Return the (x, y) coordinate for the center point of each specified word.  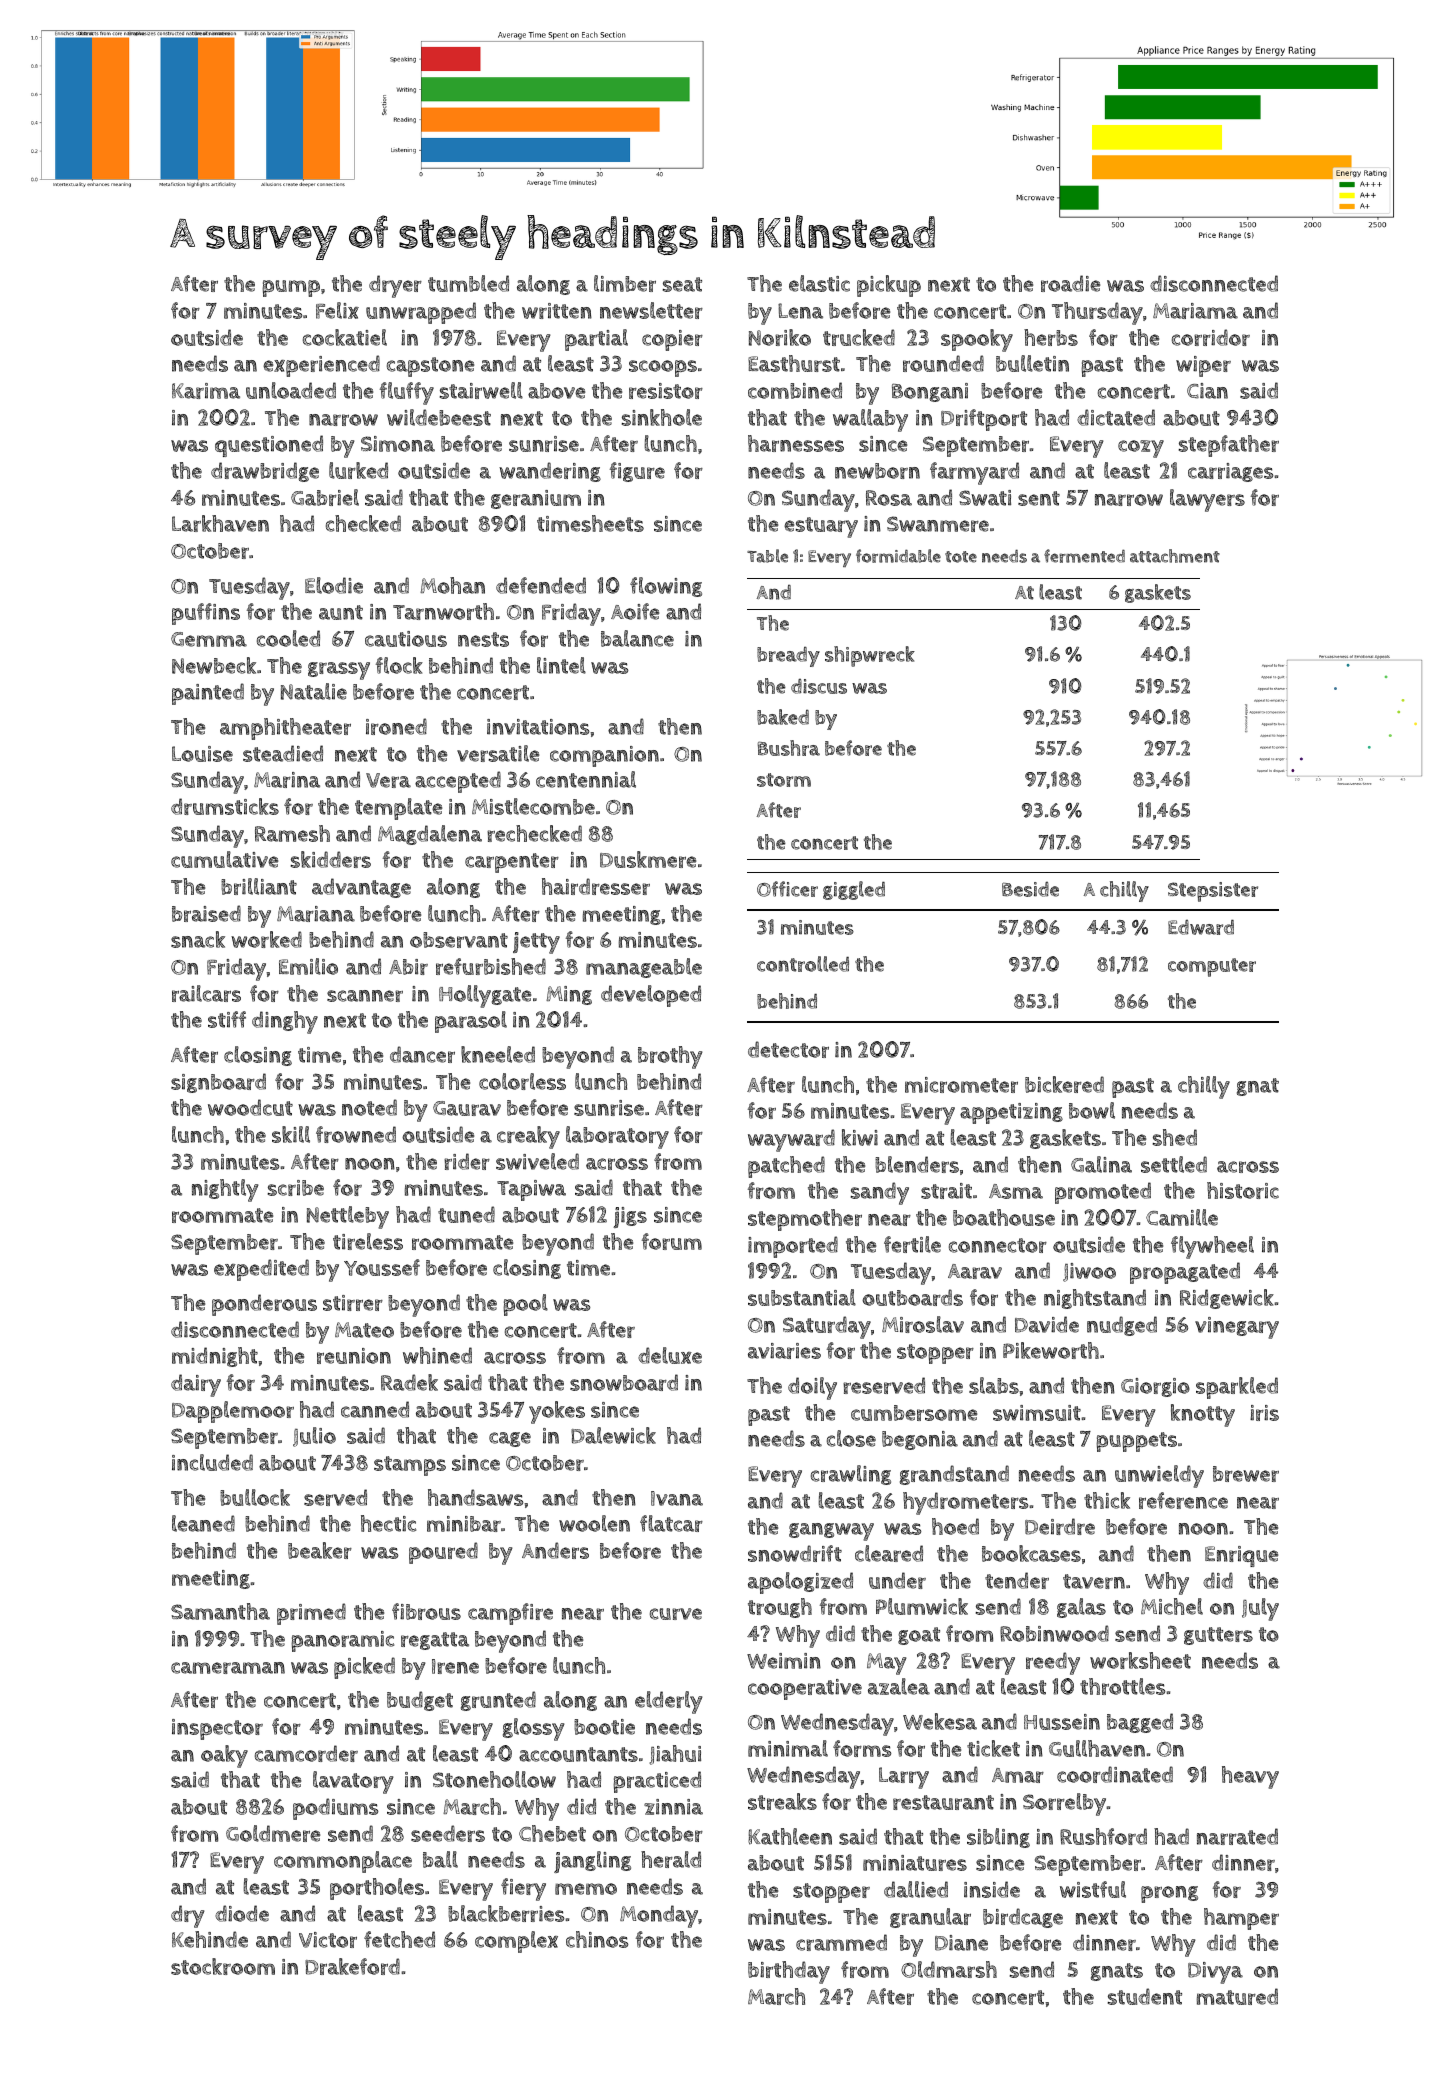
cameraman (228, 1668)
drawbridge (265, 472)
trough (780, 1608)
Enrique (1241, 1556)
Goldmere (273, 1833)
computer (1212, 967)
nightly (225, 1190)
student (1145, 1996)
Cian (1207, 391)
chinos (597, 1939)
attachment (1175, 556)
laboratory (617, 1137)
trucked (859, 337)
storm (784, 780)
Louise (202, 754)
